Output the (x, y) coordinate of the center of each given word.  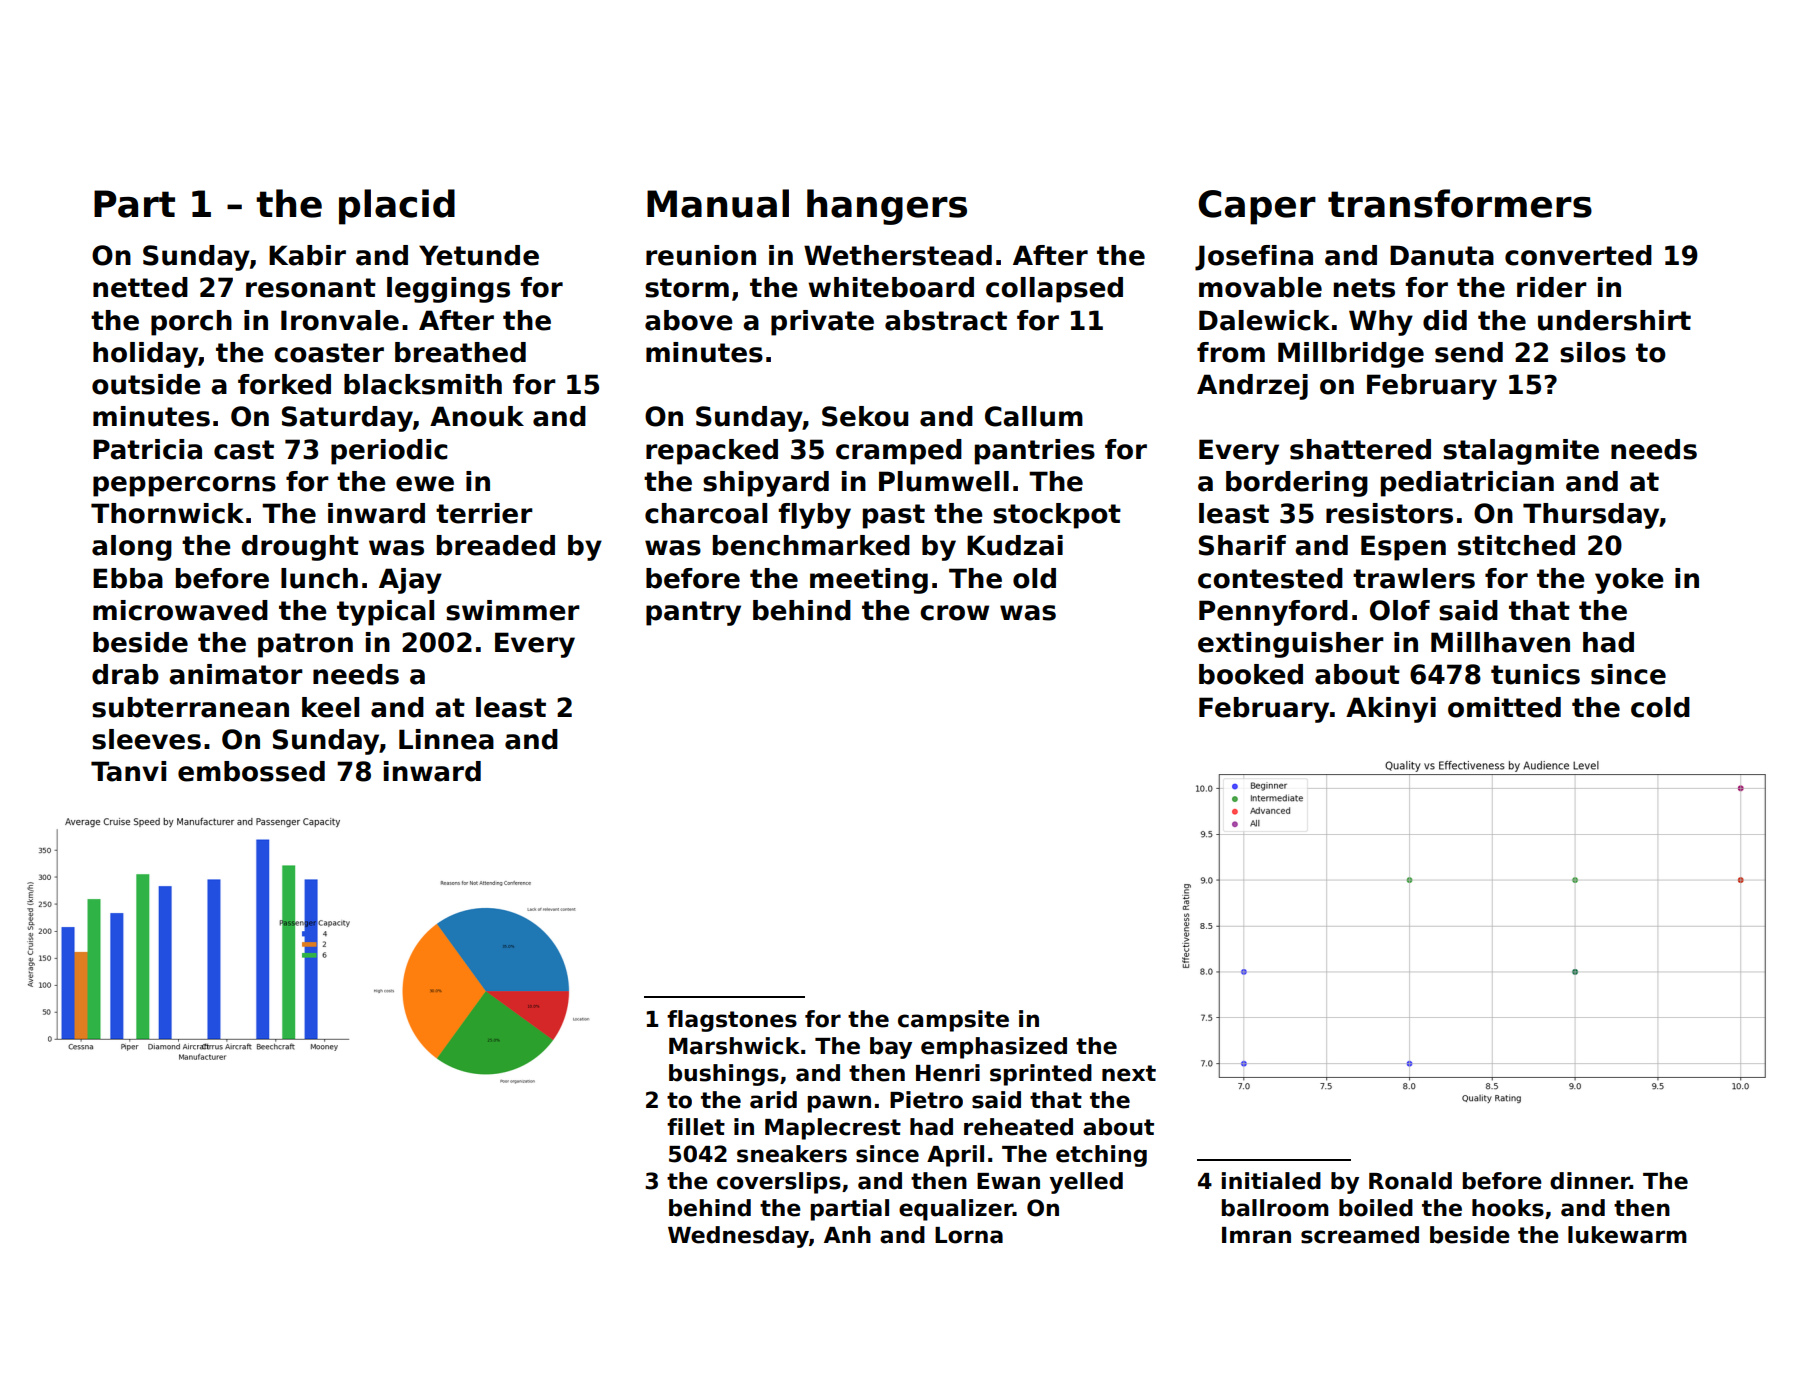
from (1231, 352)
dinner (1590, 1181)
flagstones (732, 1021)
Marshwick (734, 1046)
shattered (1360, 449)
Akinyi (1391, 710)
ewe (425, 484)
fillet (696, 1127)
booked (1251, 674)
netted (140, 287)
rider (1552, 287)
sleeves (146, 739)
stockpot (1057, 516)
